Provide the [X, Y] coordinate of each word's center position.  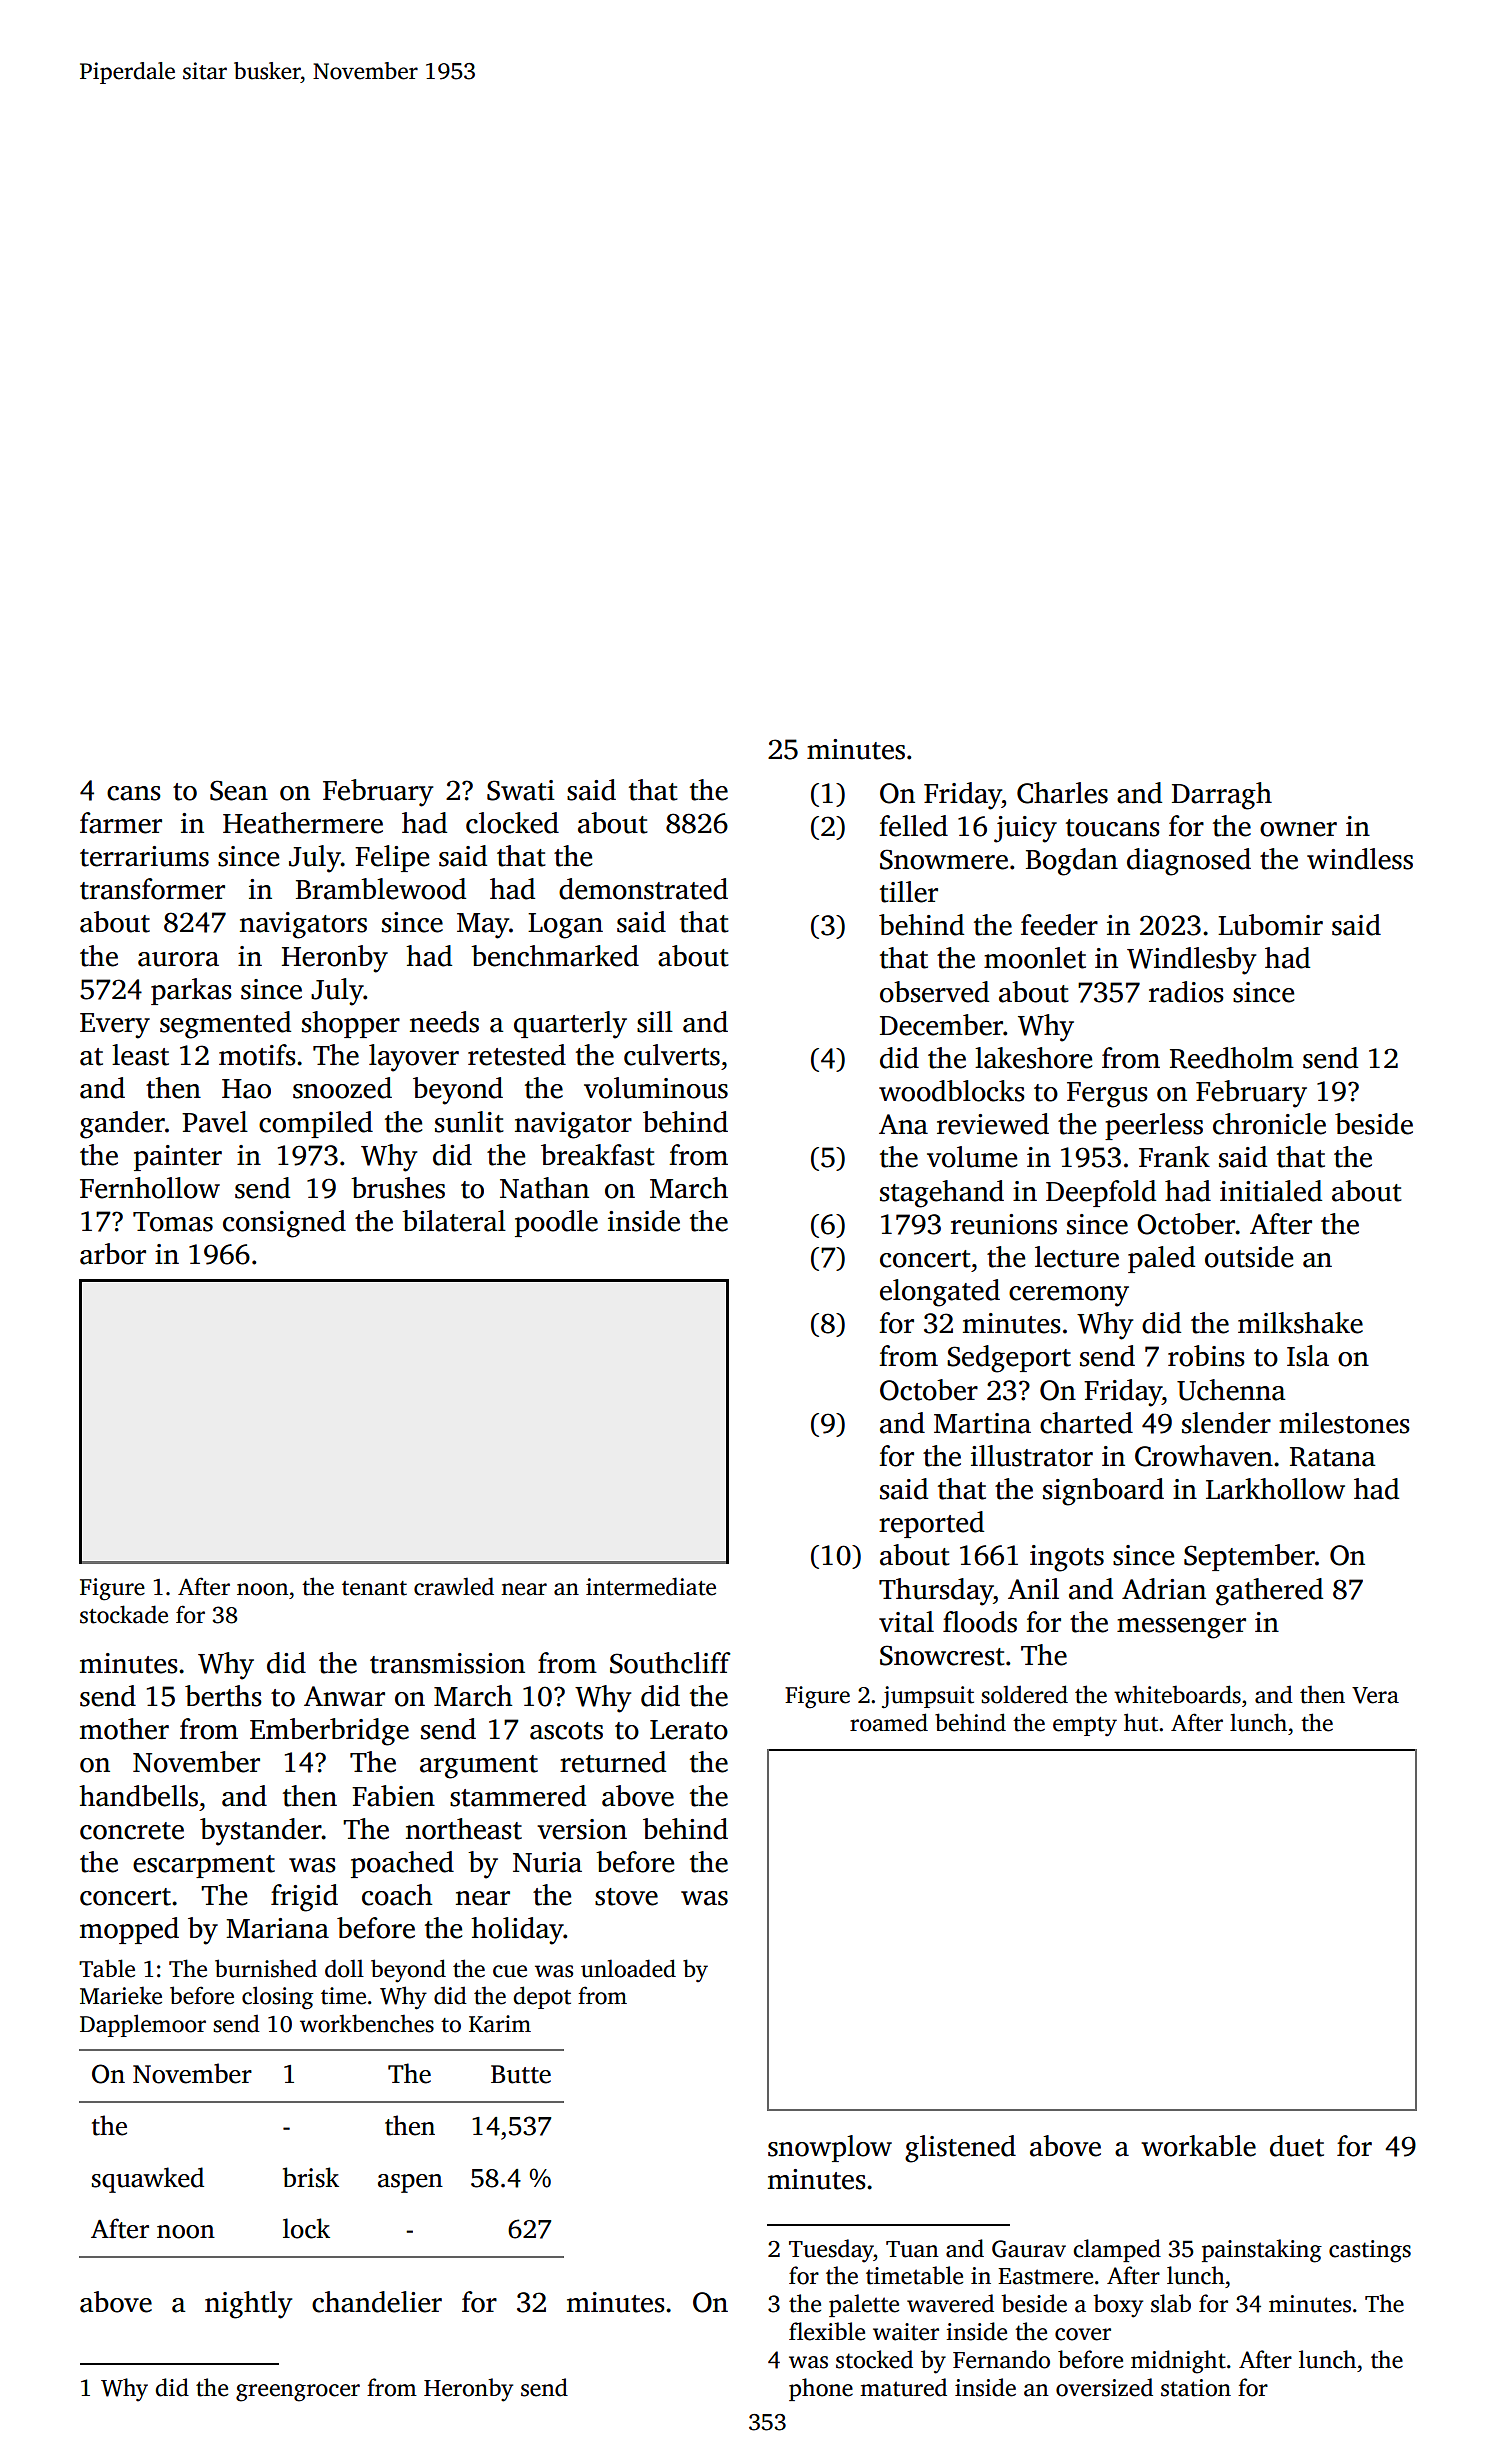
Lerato [689, 1730]
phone [821, 2389]
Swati [521, 790]
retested [517, 1055]
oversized [1104, 2387]
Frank [1174, 1157]
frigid [304, 1898]
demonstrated [643, 889]
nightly [248, 2305]
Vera [1375, 1695]
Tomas [173, 1222]
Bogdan [1072, 862]
